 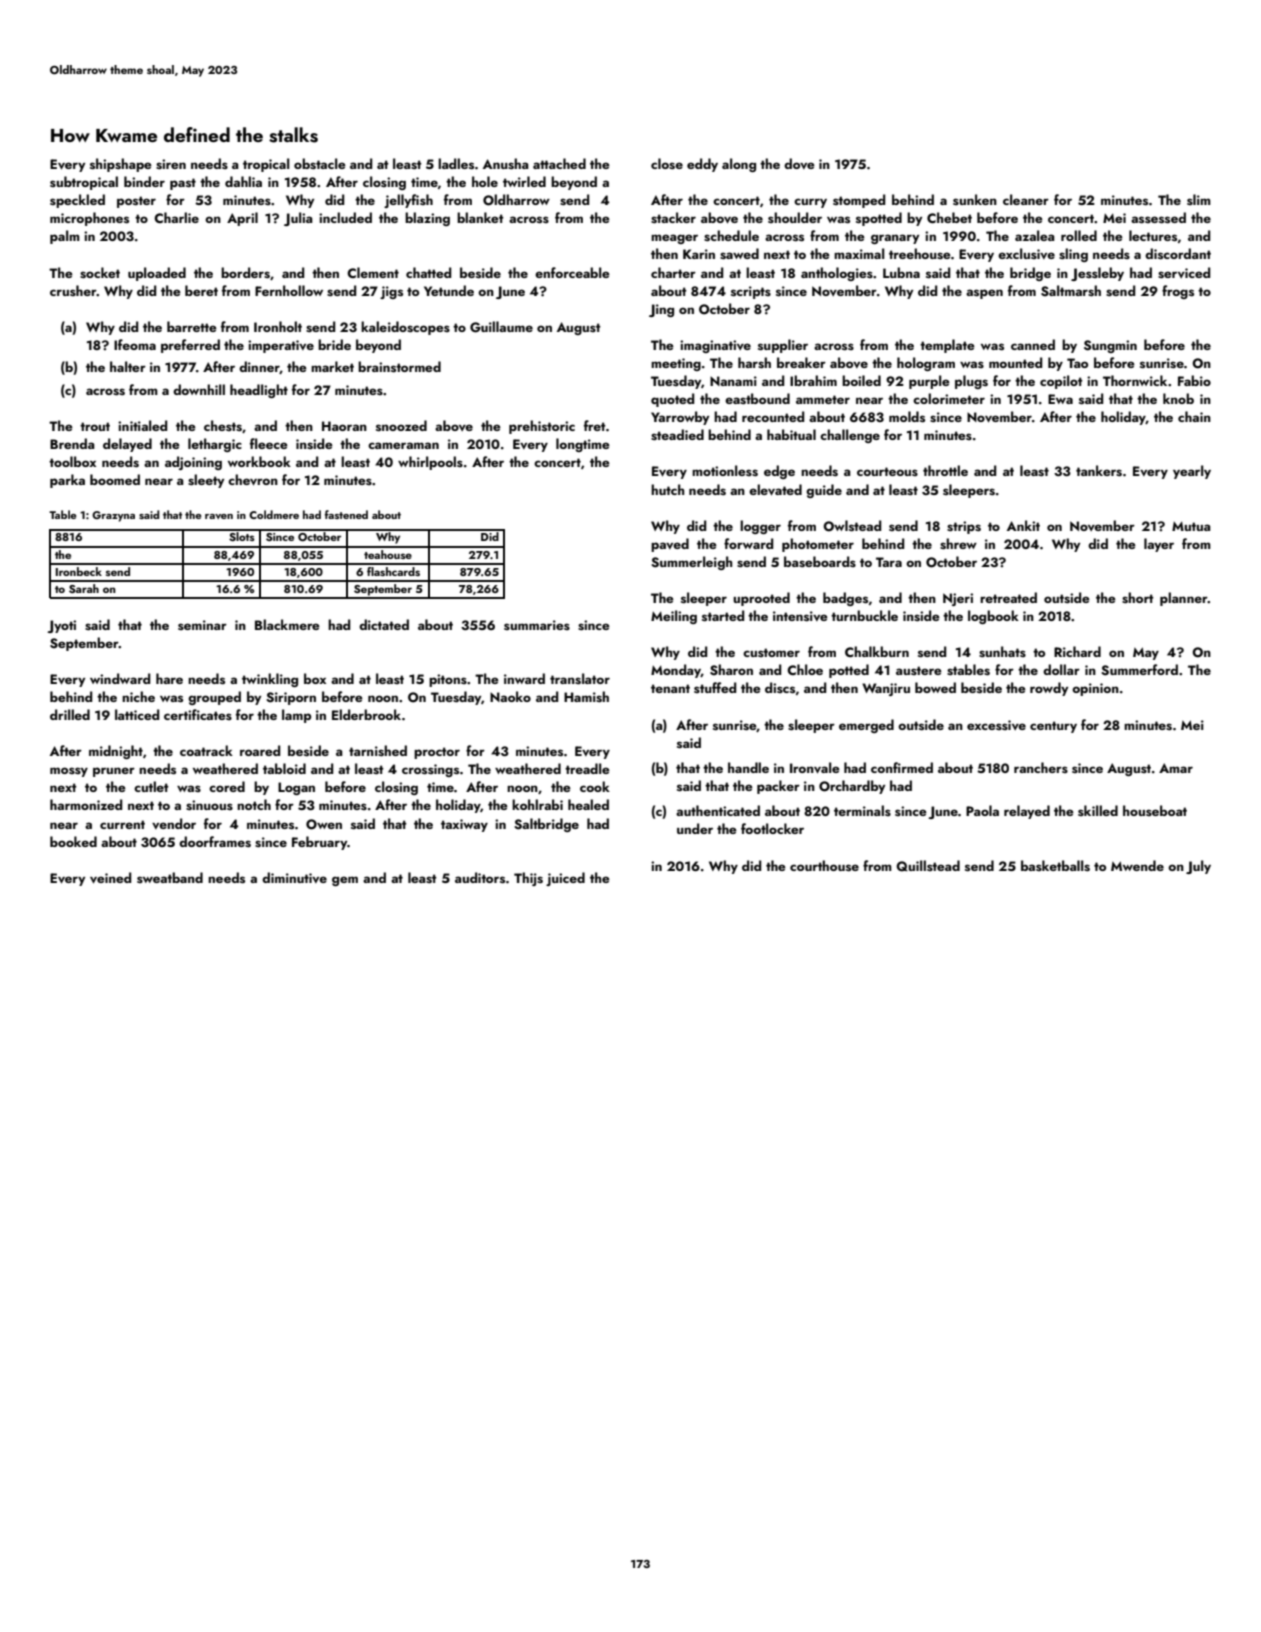 What do you see at coordinates (670, 545) in the document?
I see `paved` at bounding box center [670, 545].
